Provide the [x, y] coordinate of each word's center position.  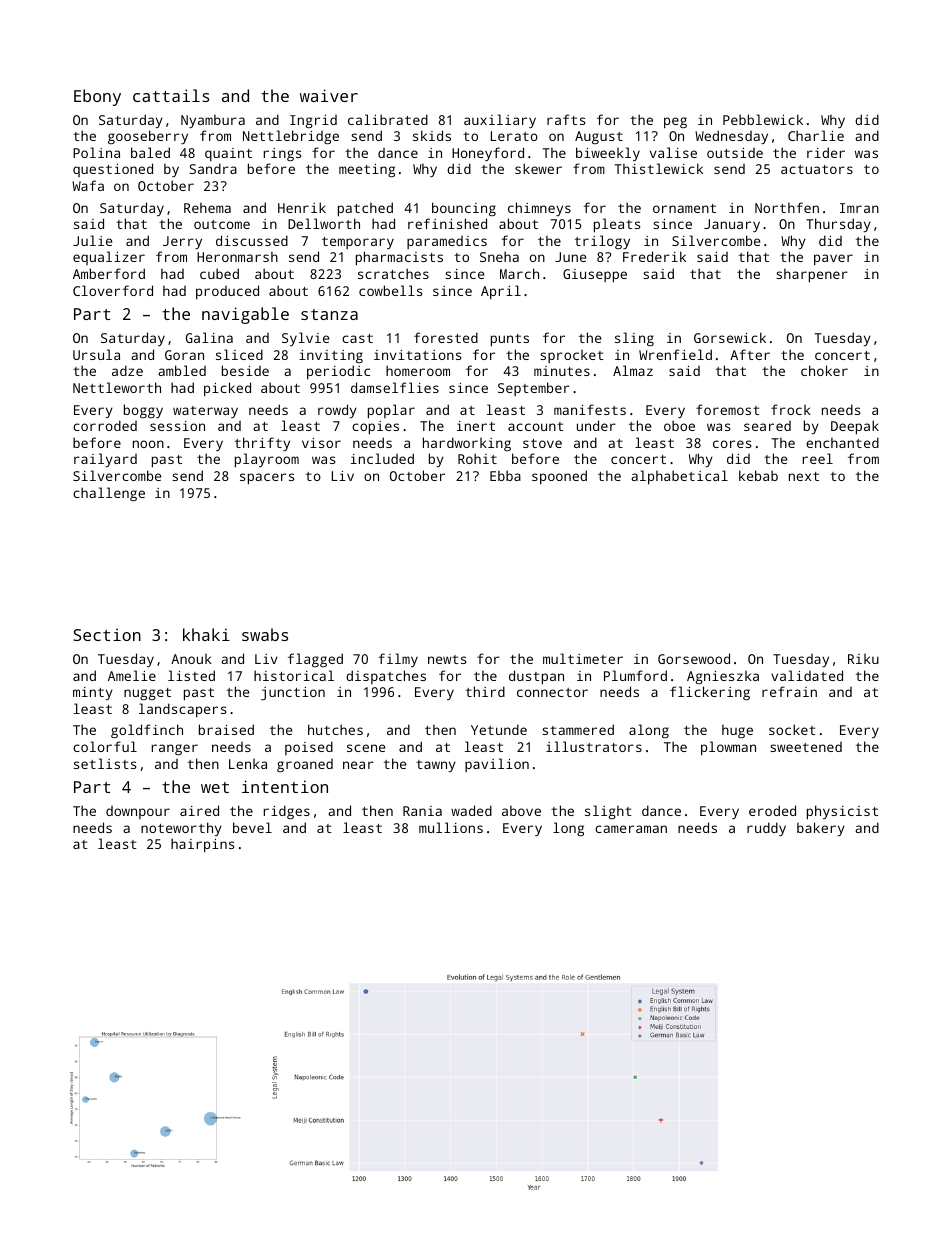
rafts [566, 119]
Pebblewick [763, 119]
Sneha [499, 256]
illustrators [594, 746]
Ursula [96, 354]
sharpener [812, 276]
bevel [252, 827]
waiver [329, 95]
